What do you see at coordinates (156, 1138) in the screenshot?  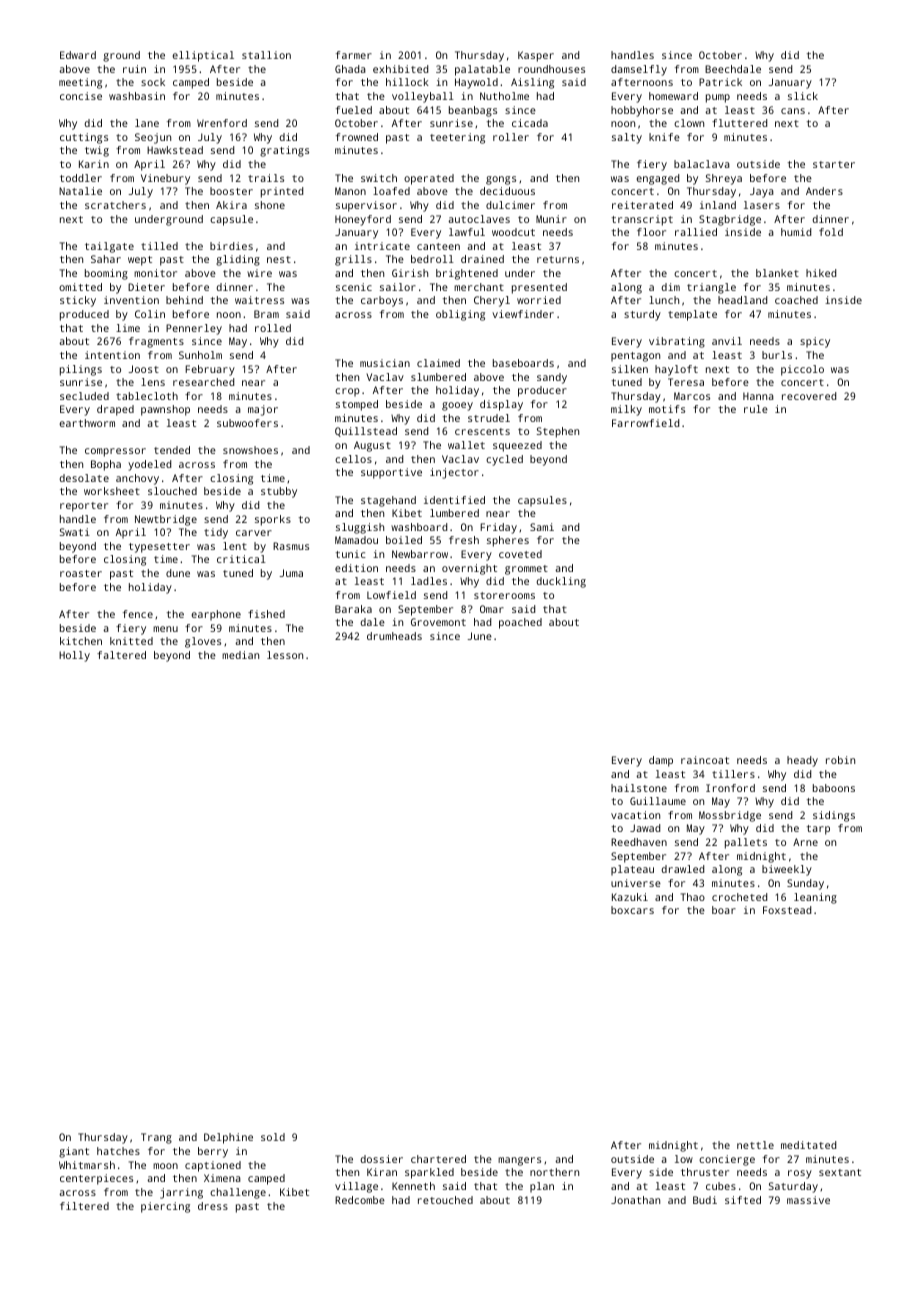 I see `Trang` at bounding box center [156, 1138].
